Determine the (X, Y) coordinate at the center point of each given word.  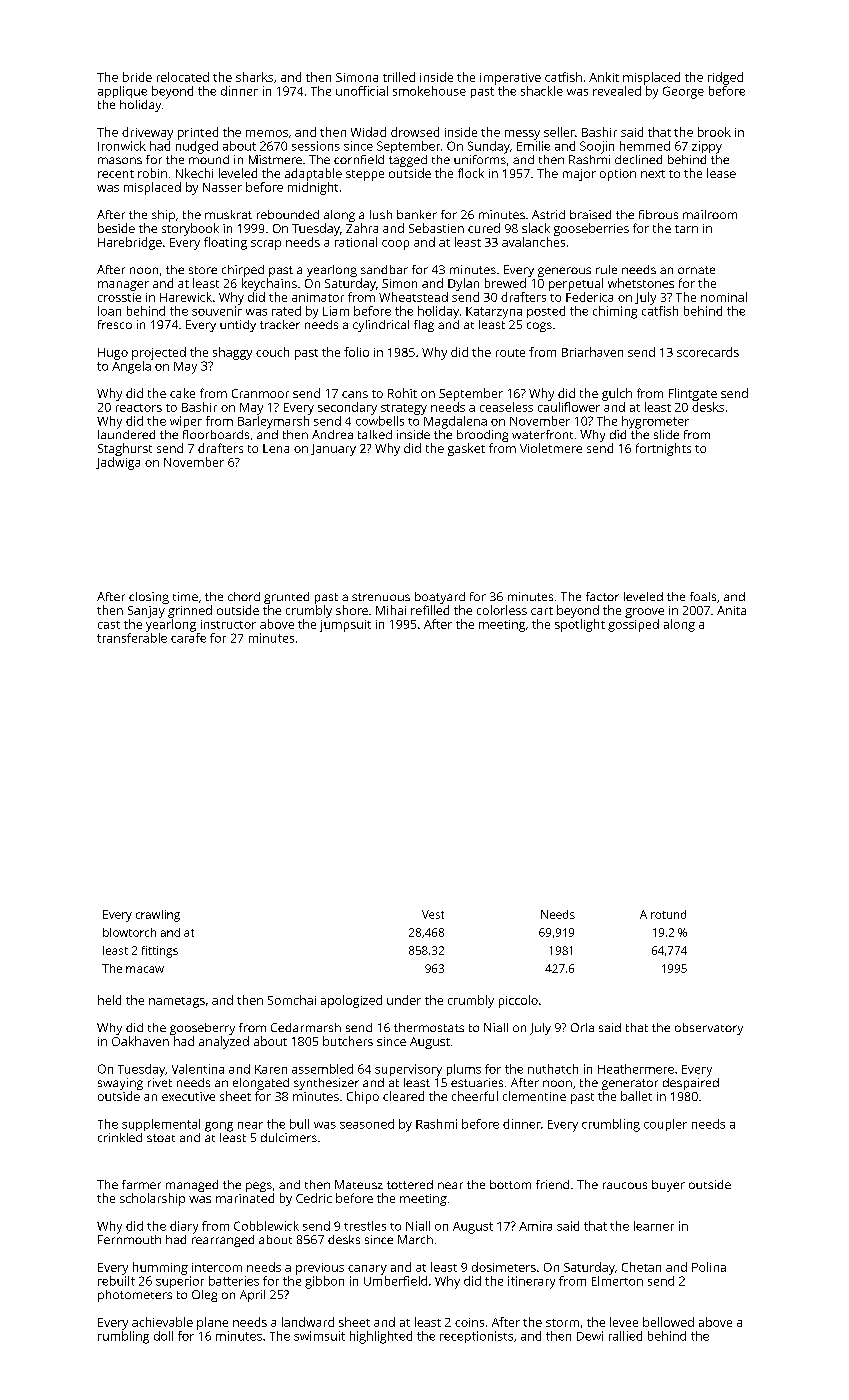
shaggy (232, 353)
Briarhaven (592, 352)
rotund (668, 914)
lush (381, 214)
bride (137, 77)
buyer (668, 1186)
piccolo (518, 1001)
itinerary (531, 1282)
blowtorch (129, 932)
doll (163, 1336)
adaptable (313, 174)
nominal (724, 297)
